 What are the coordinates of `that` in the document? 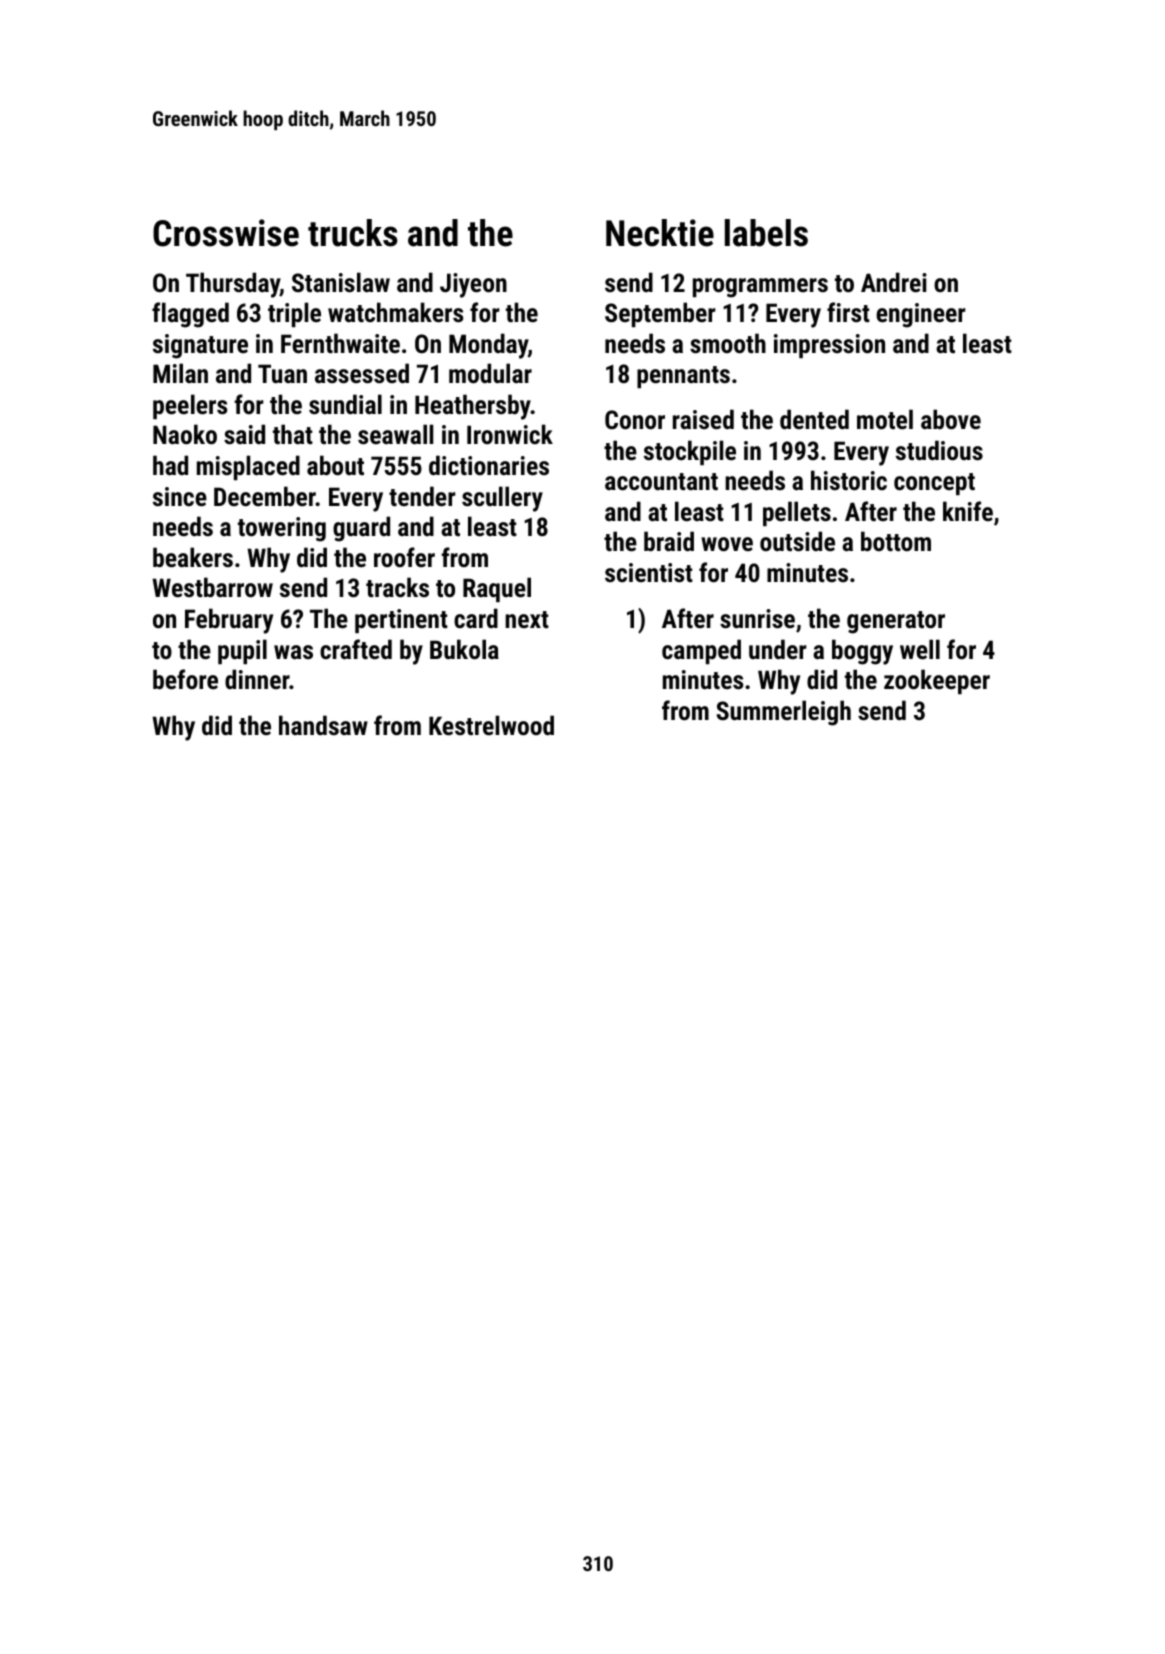 It's located at (293, 434).
